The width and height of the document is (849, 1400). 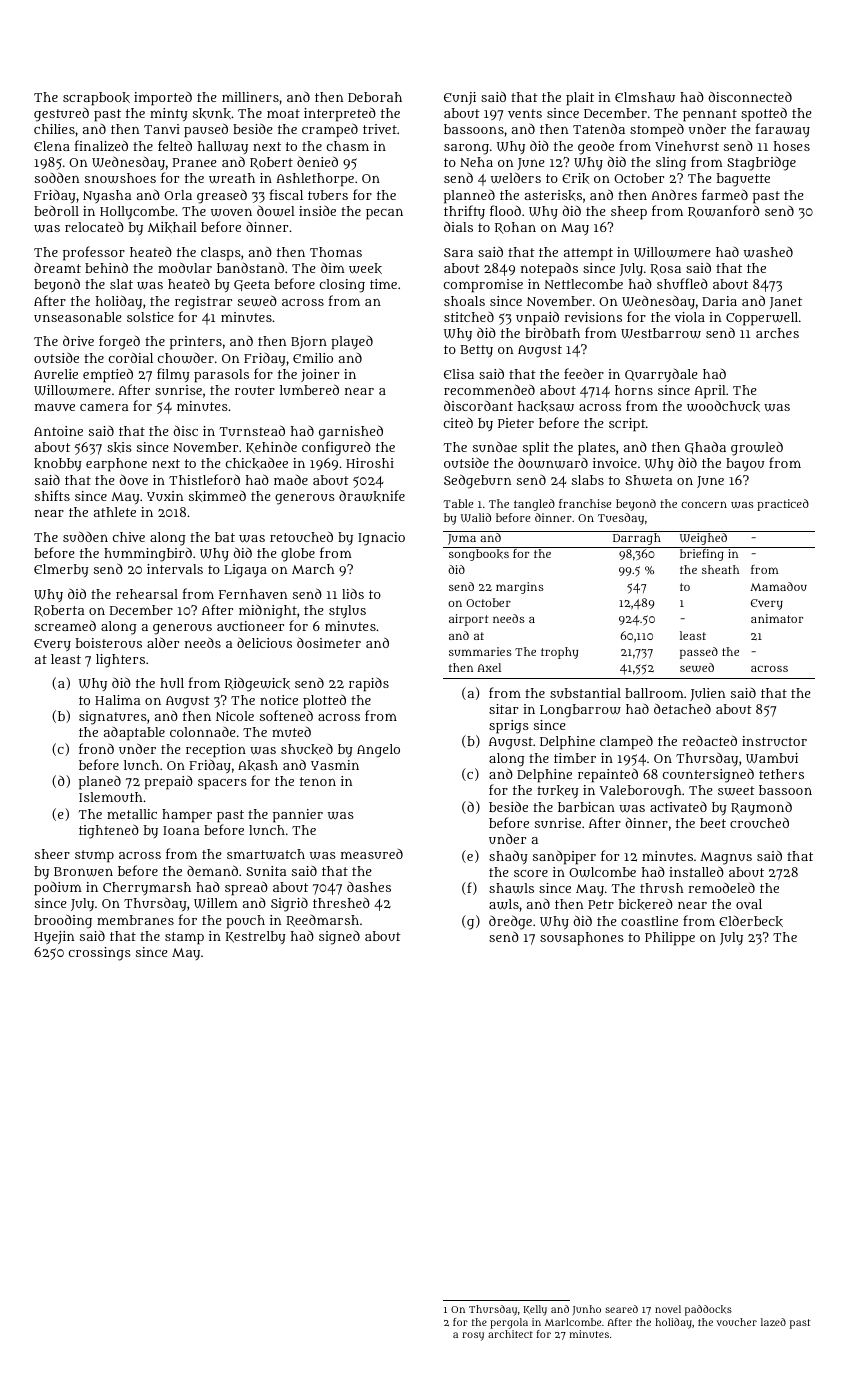 What do you see at coordinates (668, 1309) in the document?
I see `novel` at bounding box center [668, 1309].
